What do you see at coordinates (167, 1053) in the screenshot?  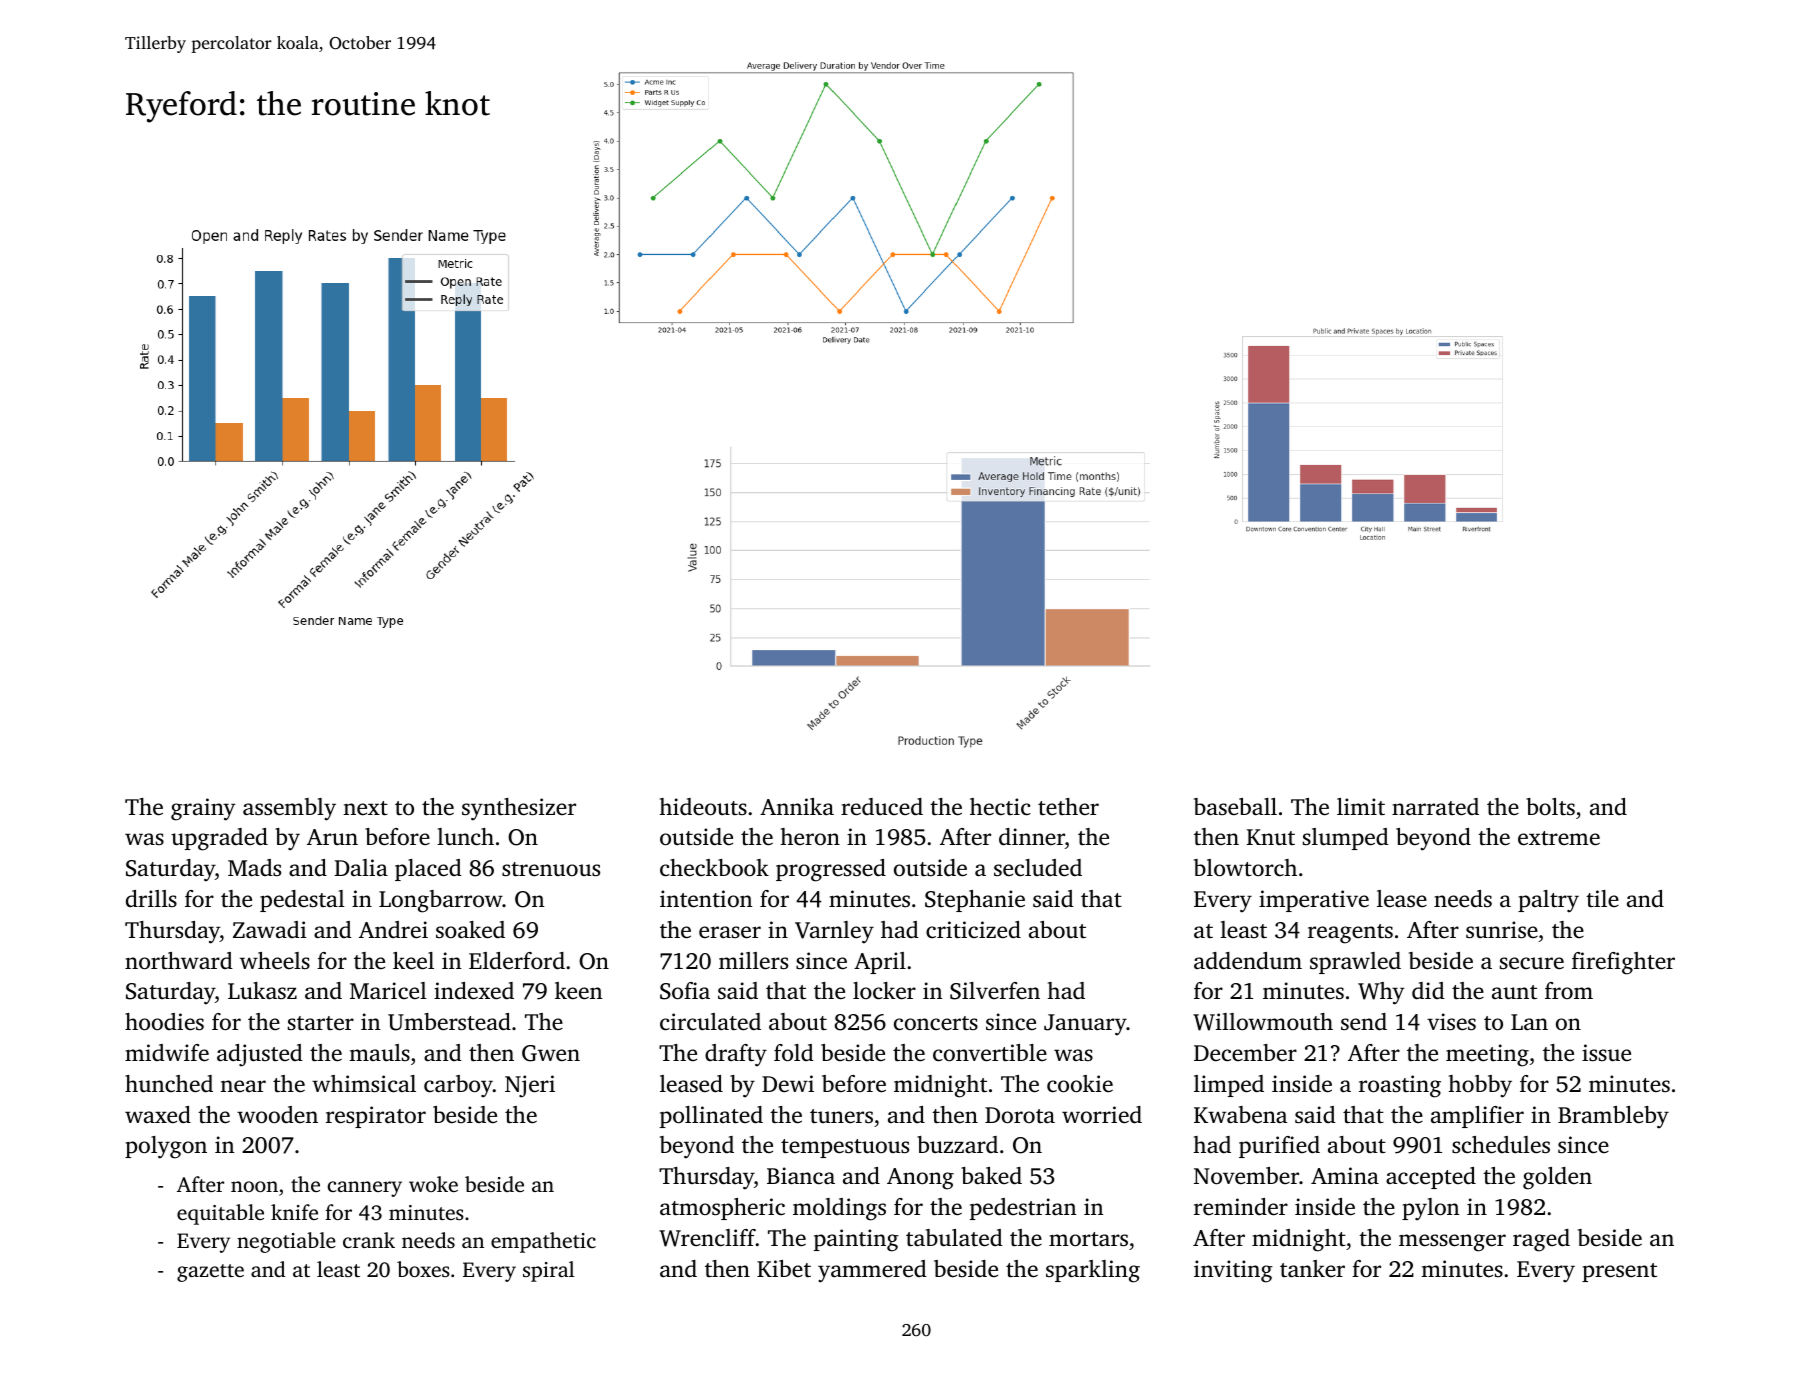 I see `midwife` at bounding box center [167, 1053].
